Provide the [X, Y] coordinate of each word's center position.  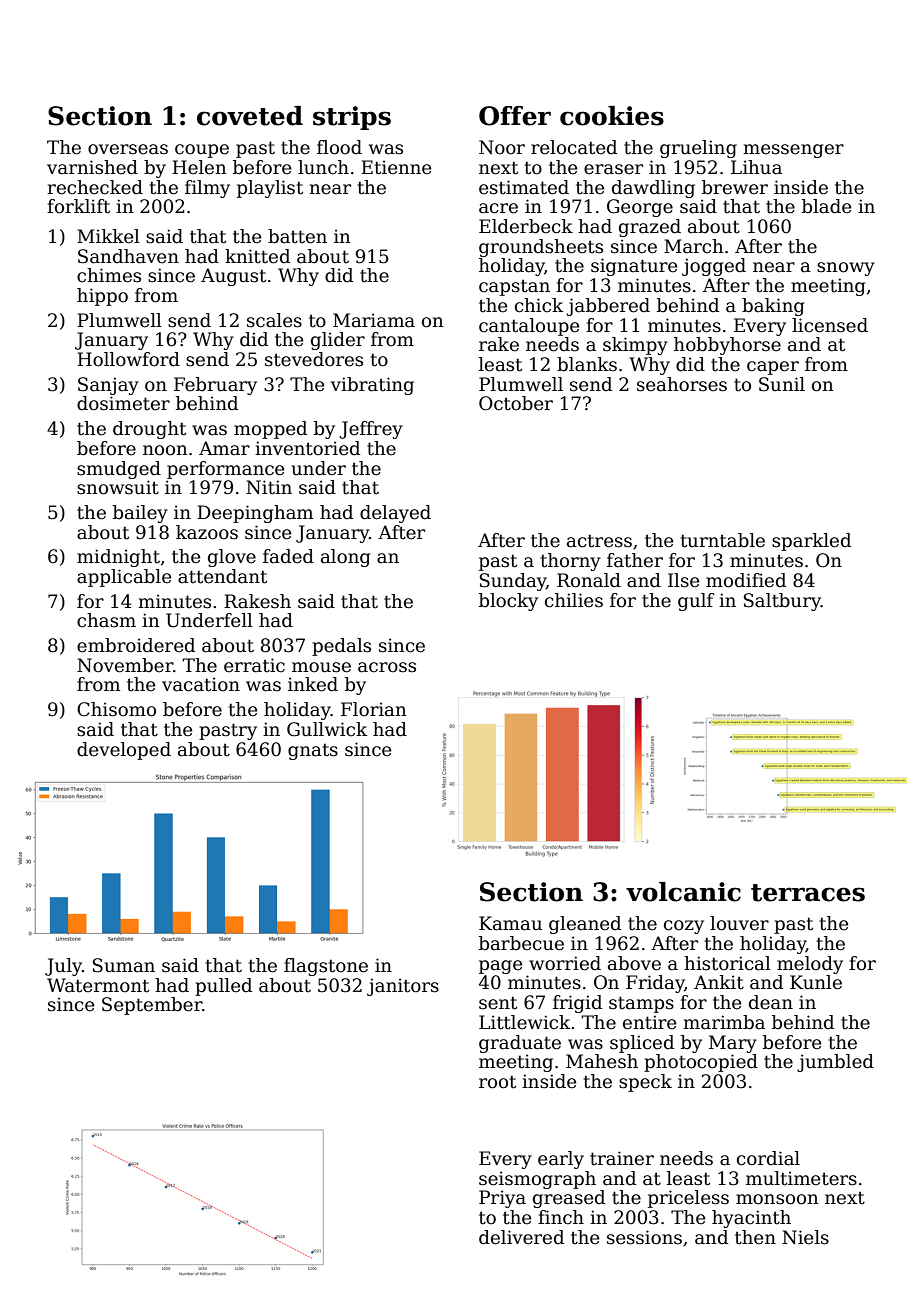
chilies [574, 600]
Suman [124, 965]
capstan [514, 287]
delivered [521, 1237]
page [500, 967]
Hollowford [128, 359]
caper [773, 368]
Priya [502, 1199]
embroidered [136, 645]
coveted [250, 116]
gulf [696, 602]
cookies [612, 116]
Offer [515, 116]
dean [771, 1002]
